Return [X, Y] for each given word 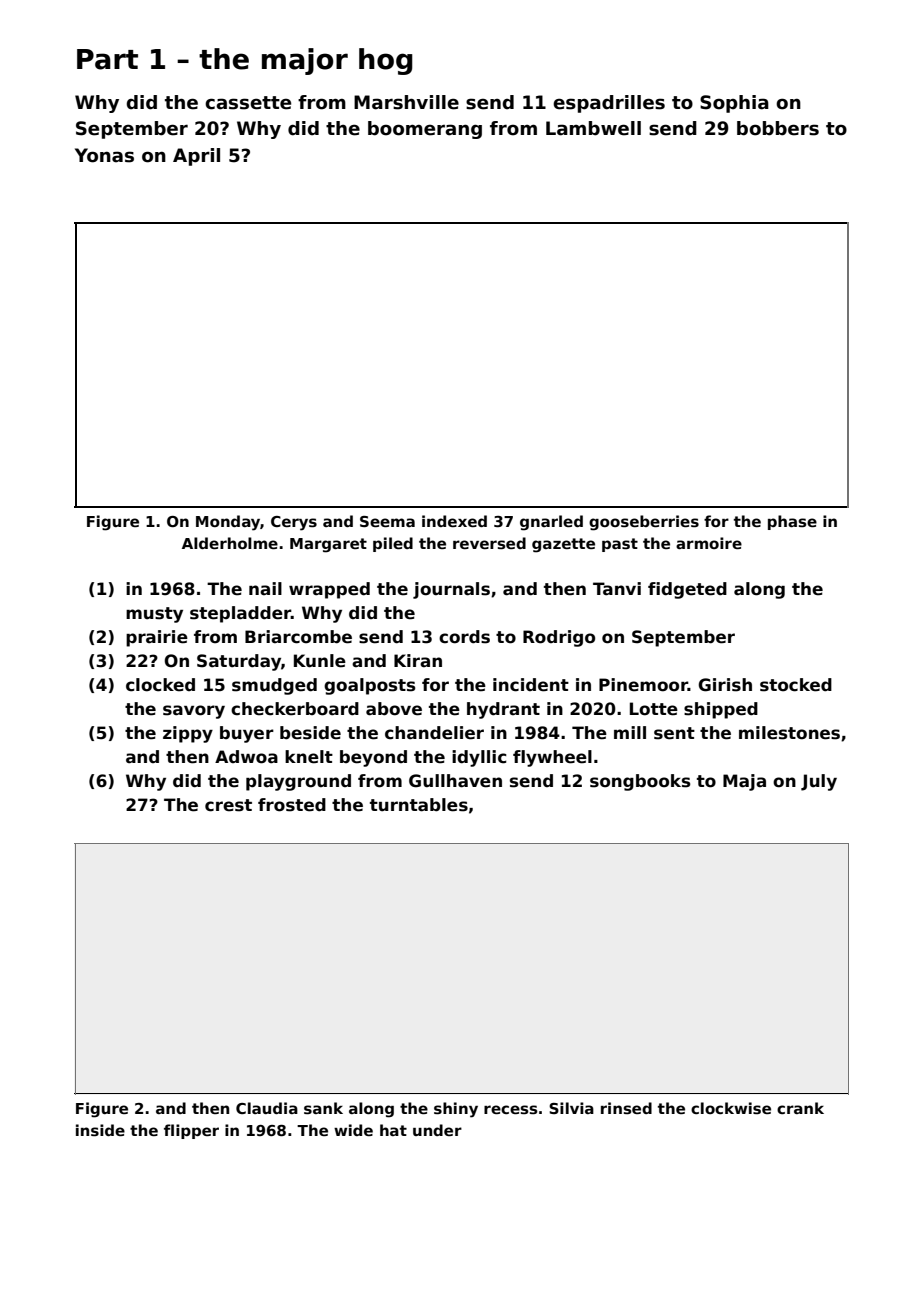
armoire [709, 543]
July [819, 782]
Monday [228, 523]
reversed [489, 543]
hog [386, 61]
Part [107, 59]
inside [100, 1130]
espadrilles [609, 104]
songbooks [640, 782]
